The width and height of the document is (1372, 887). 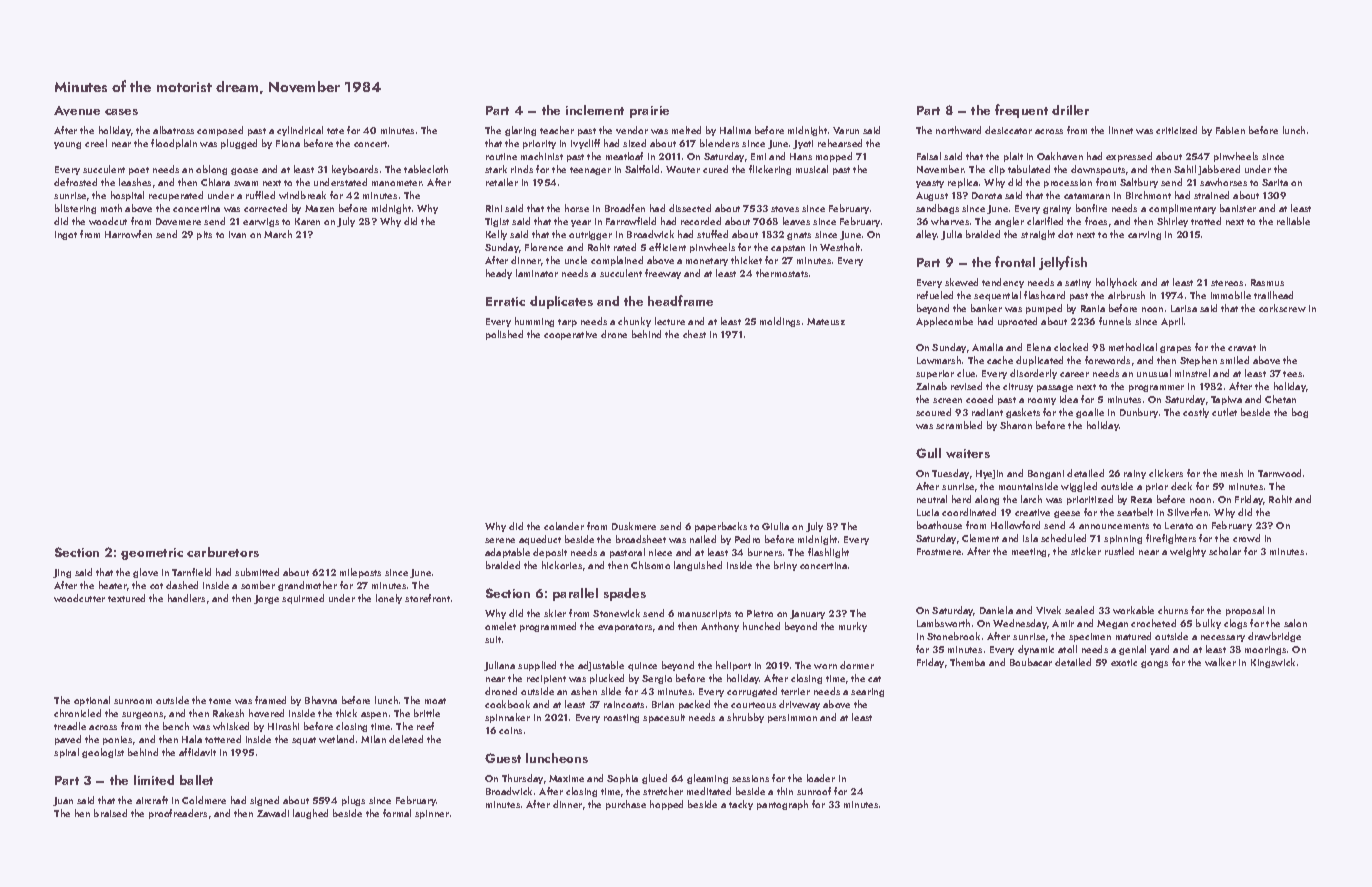 What do you see at coordinates (178, 221) in the document?
I see `Dovemere` at bounding box center [178, 221].
